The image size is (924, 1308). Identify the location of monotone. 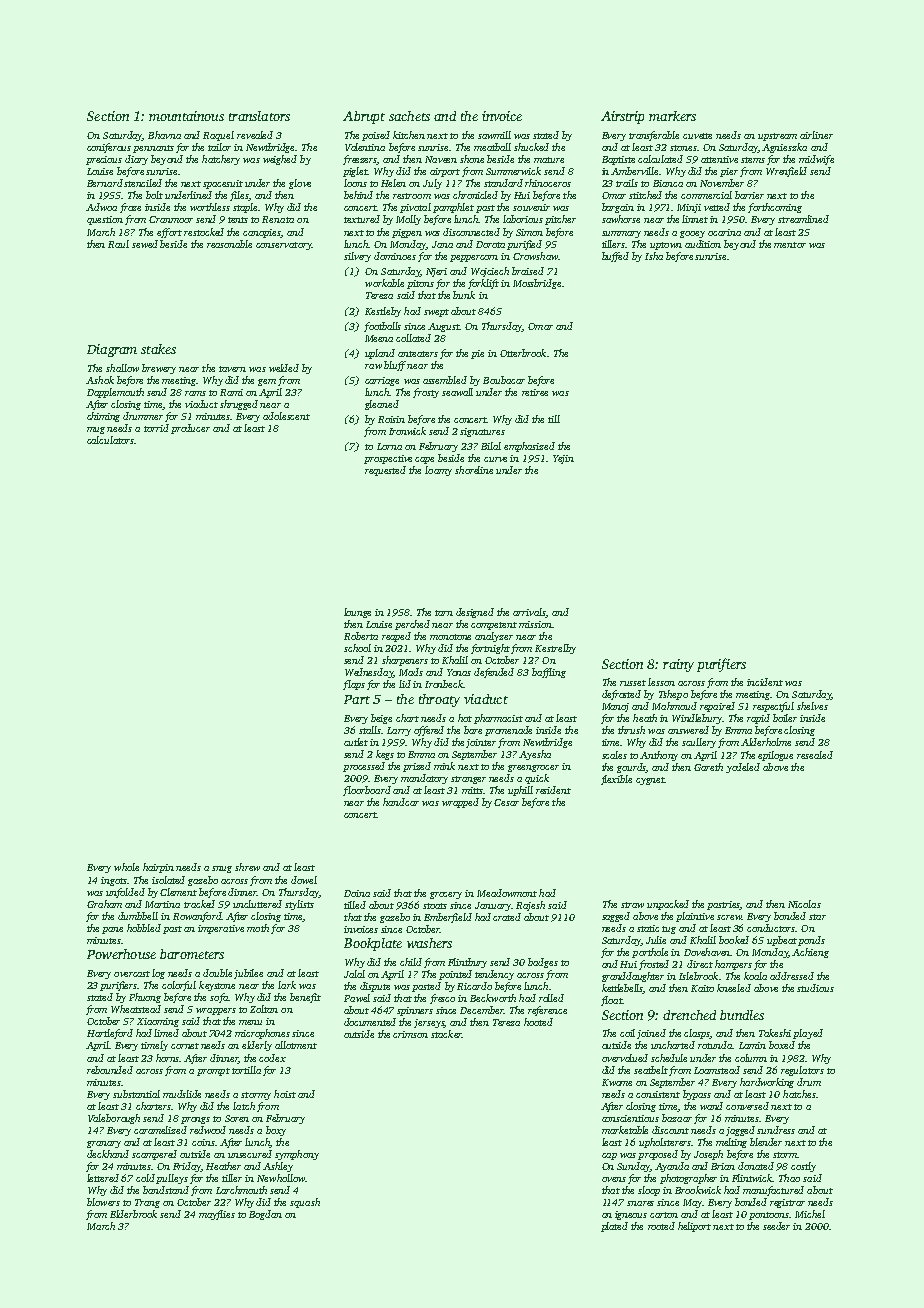
(450, 637).
